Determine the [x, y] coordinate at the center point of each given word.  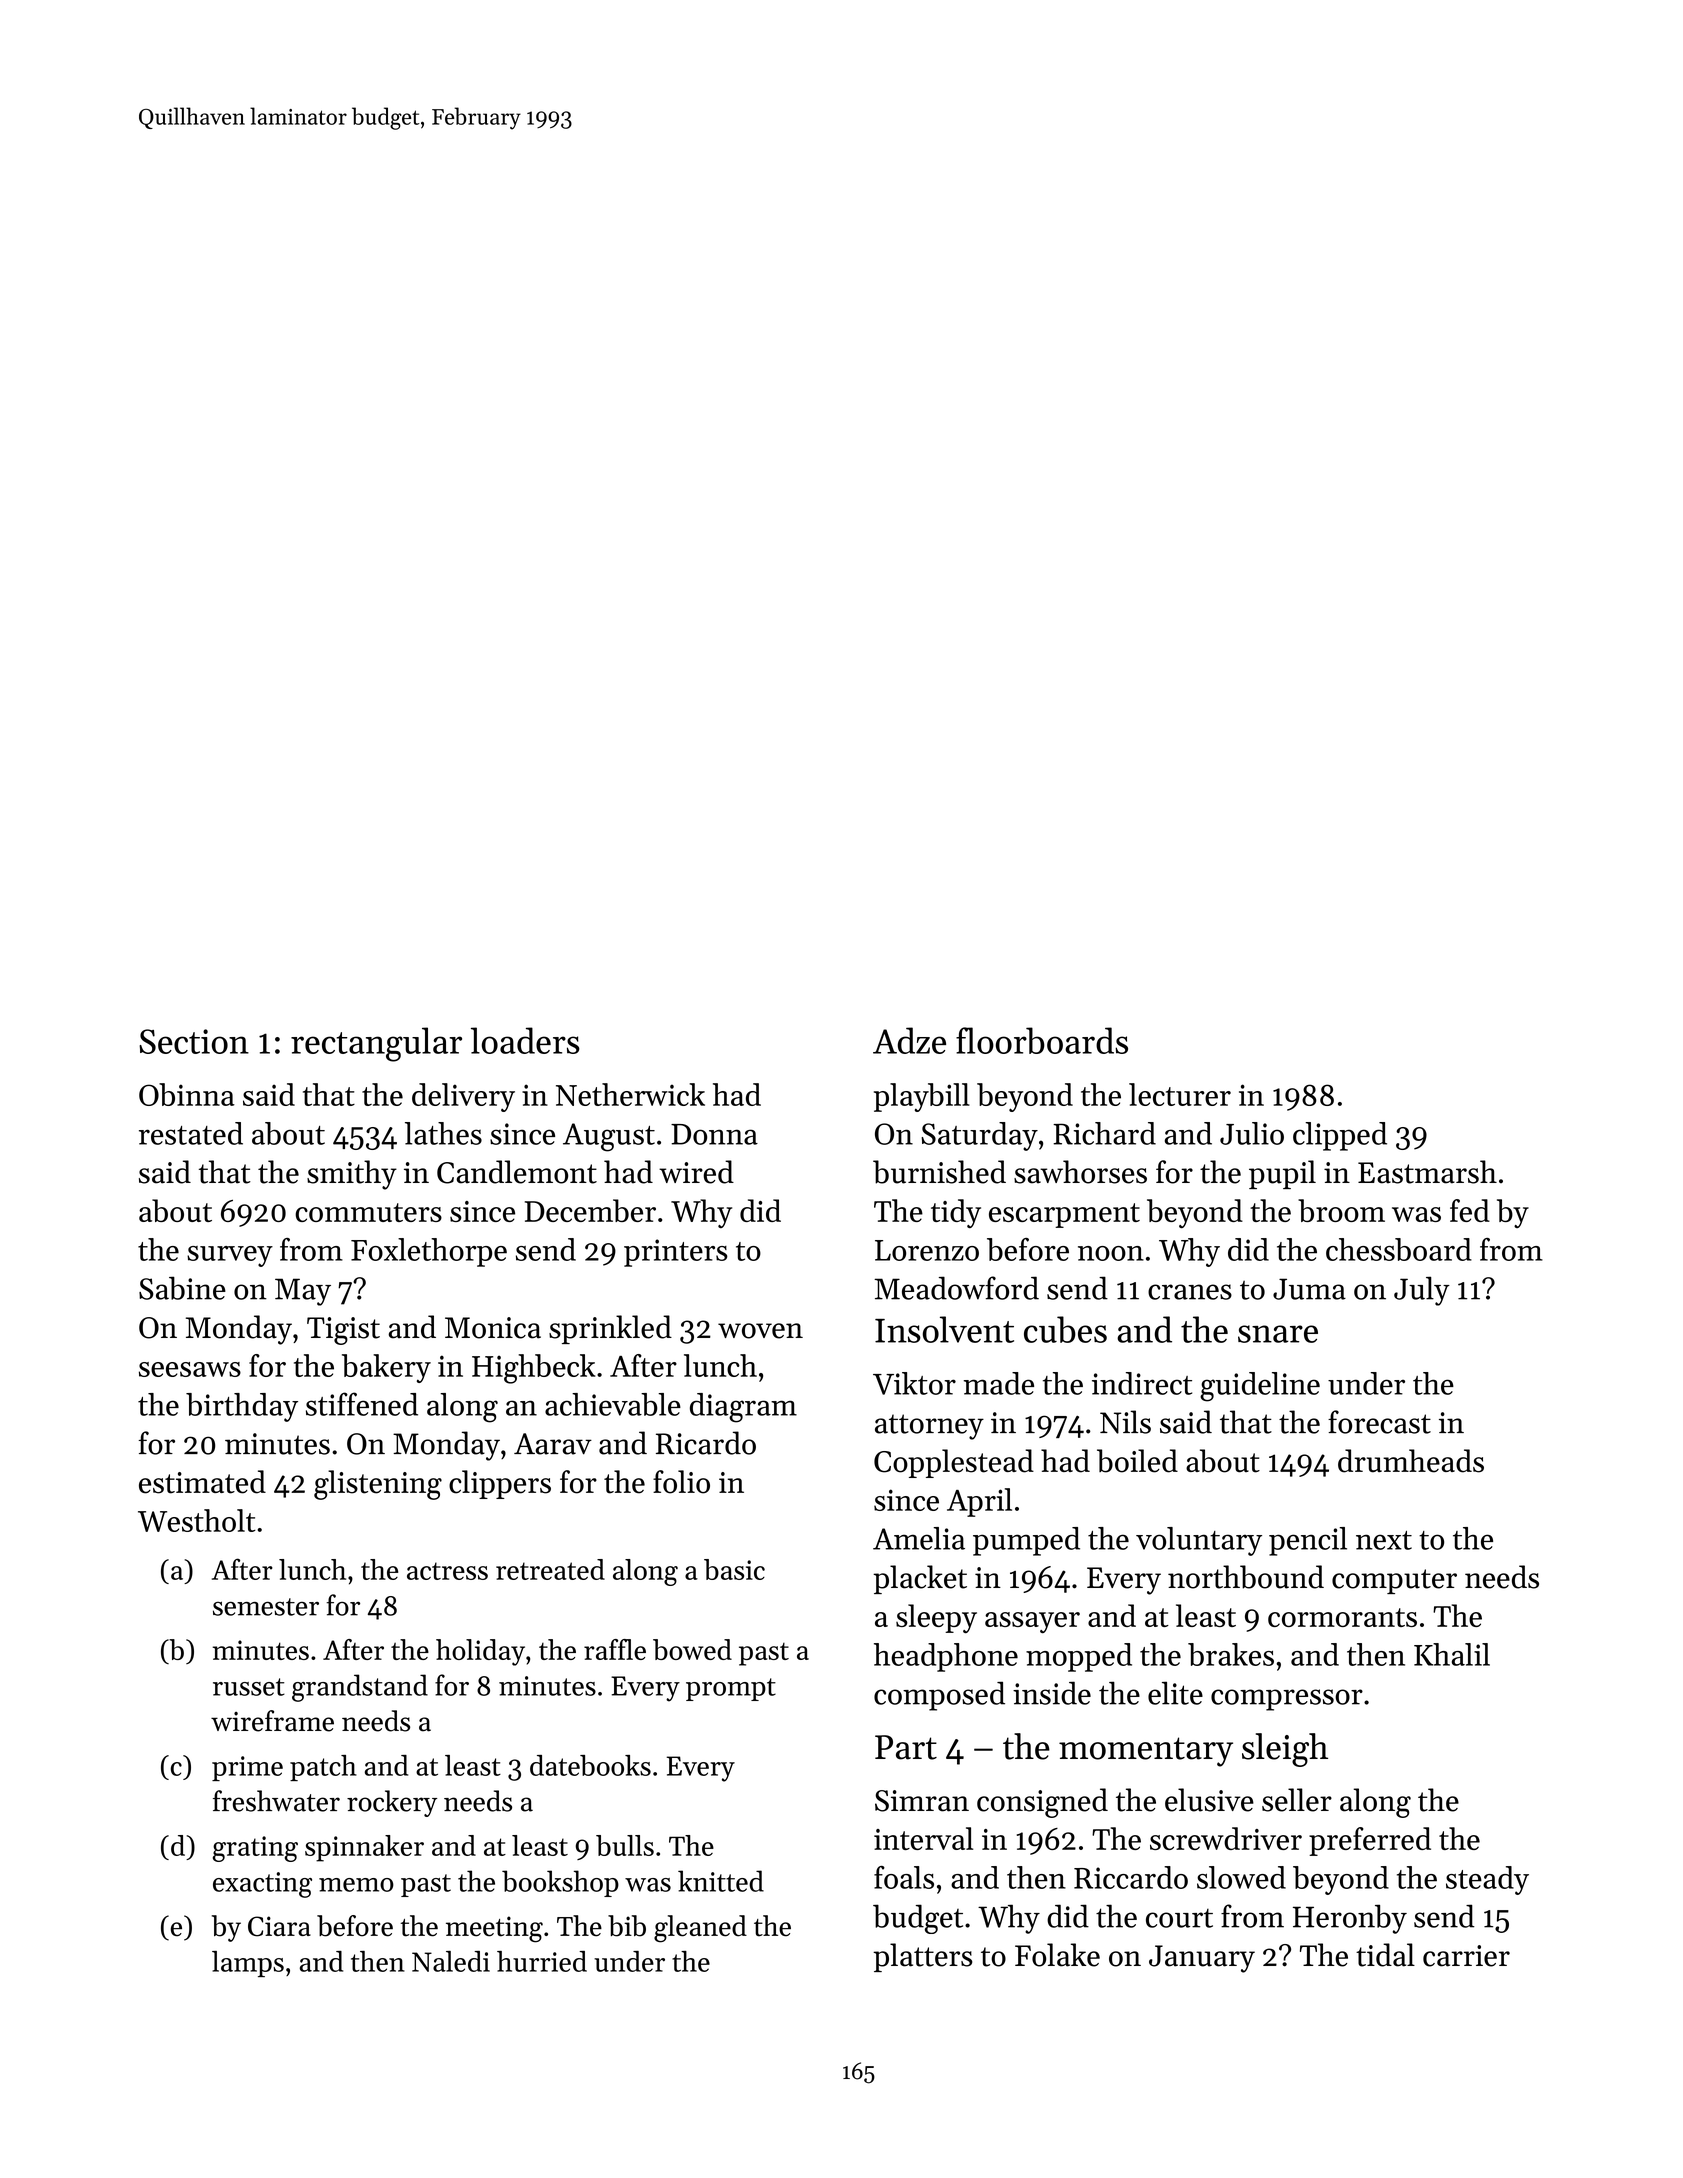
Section [194, 1041]
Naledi [451, 1961]
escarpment [1064, 1215]
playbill [922, 1097]
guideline [1260, 1387]
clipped [1340, 1136]
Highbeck [533, 1369]
